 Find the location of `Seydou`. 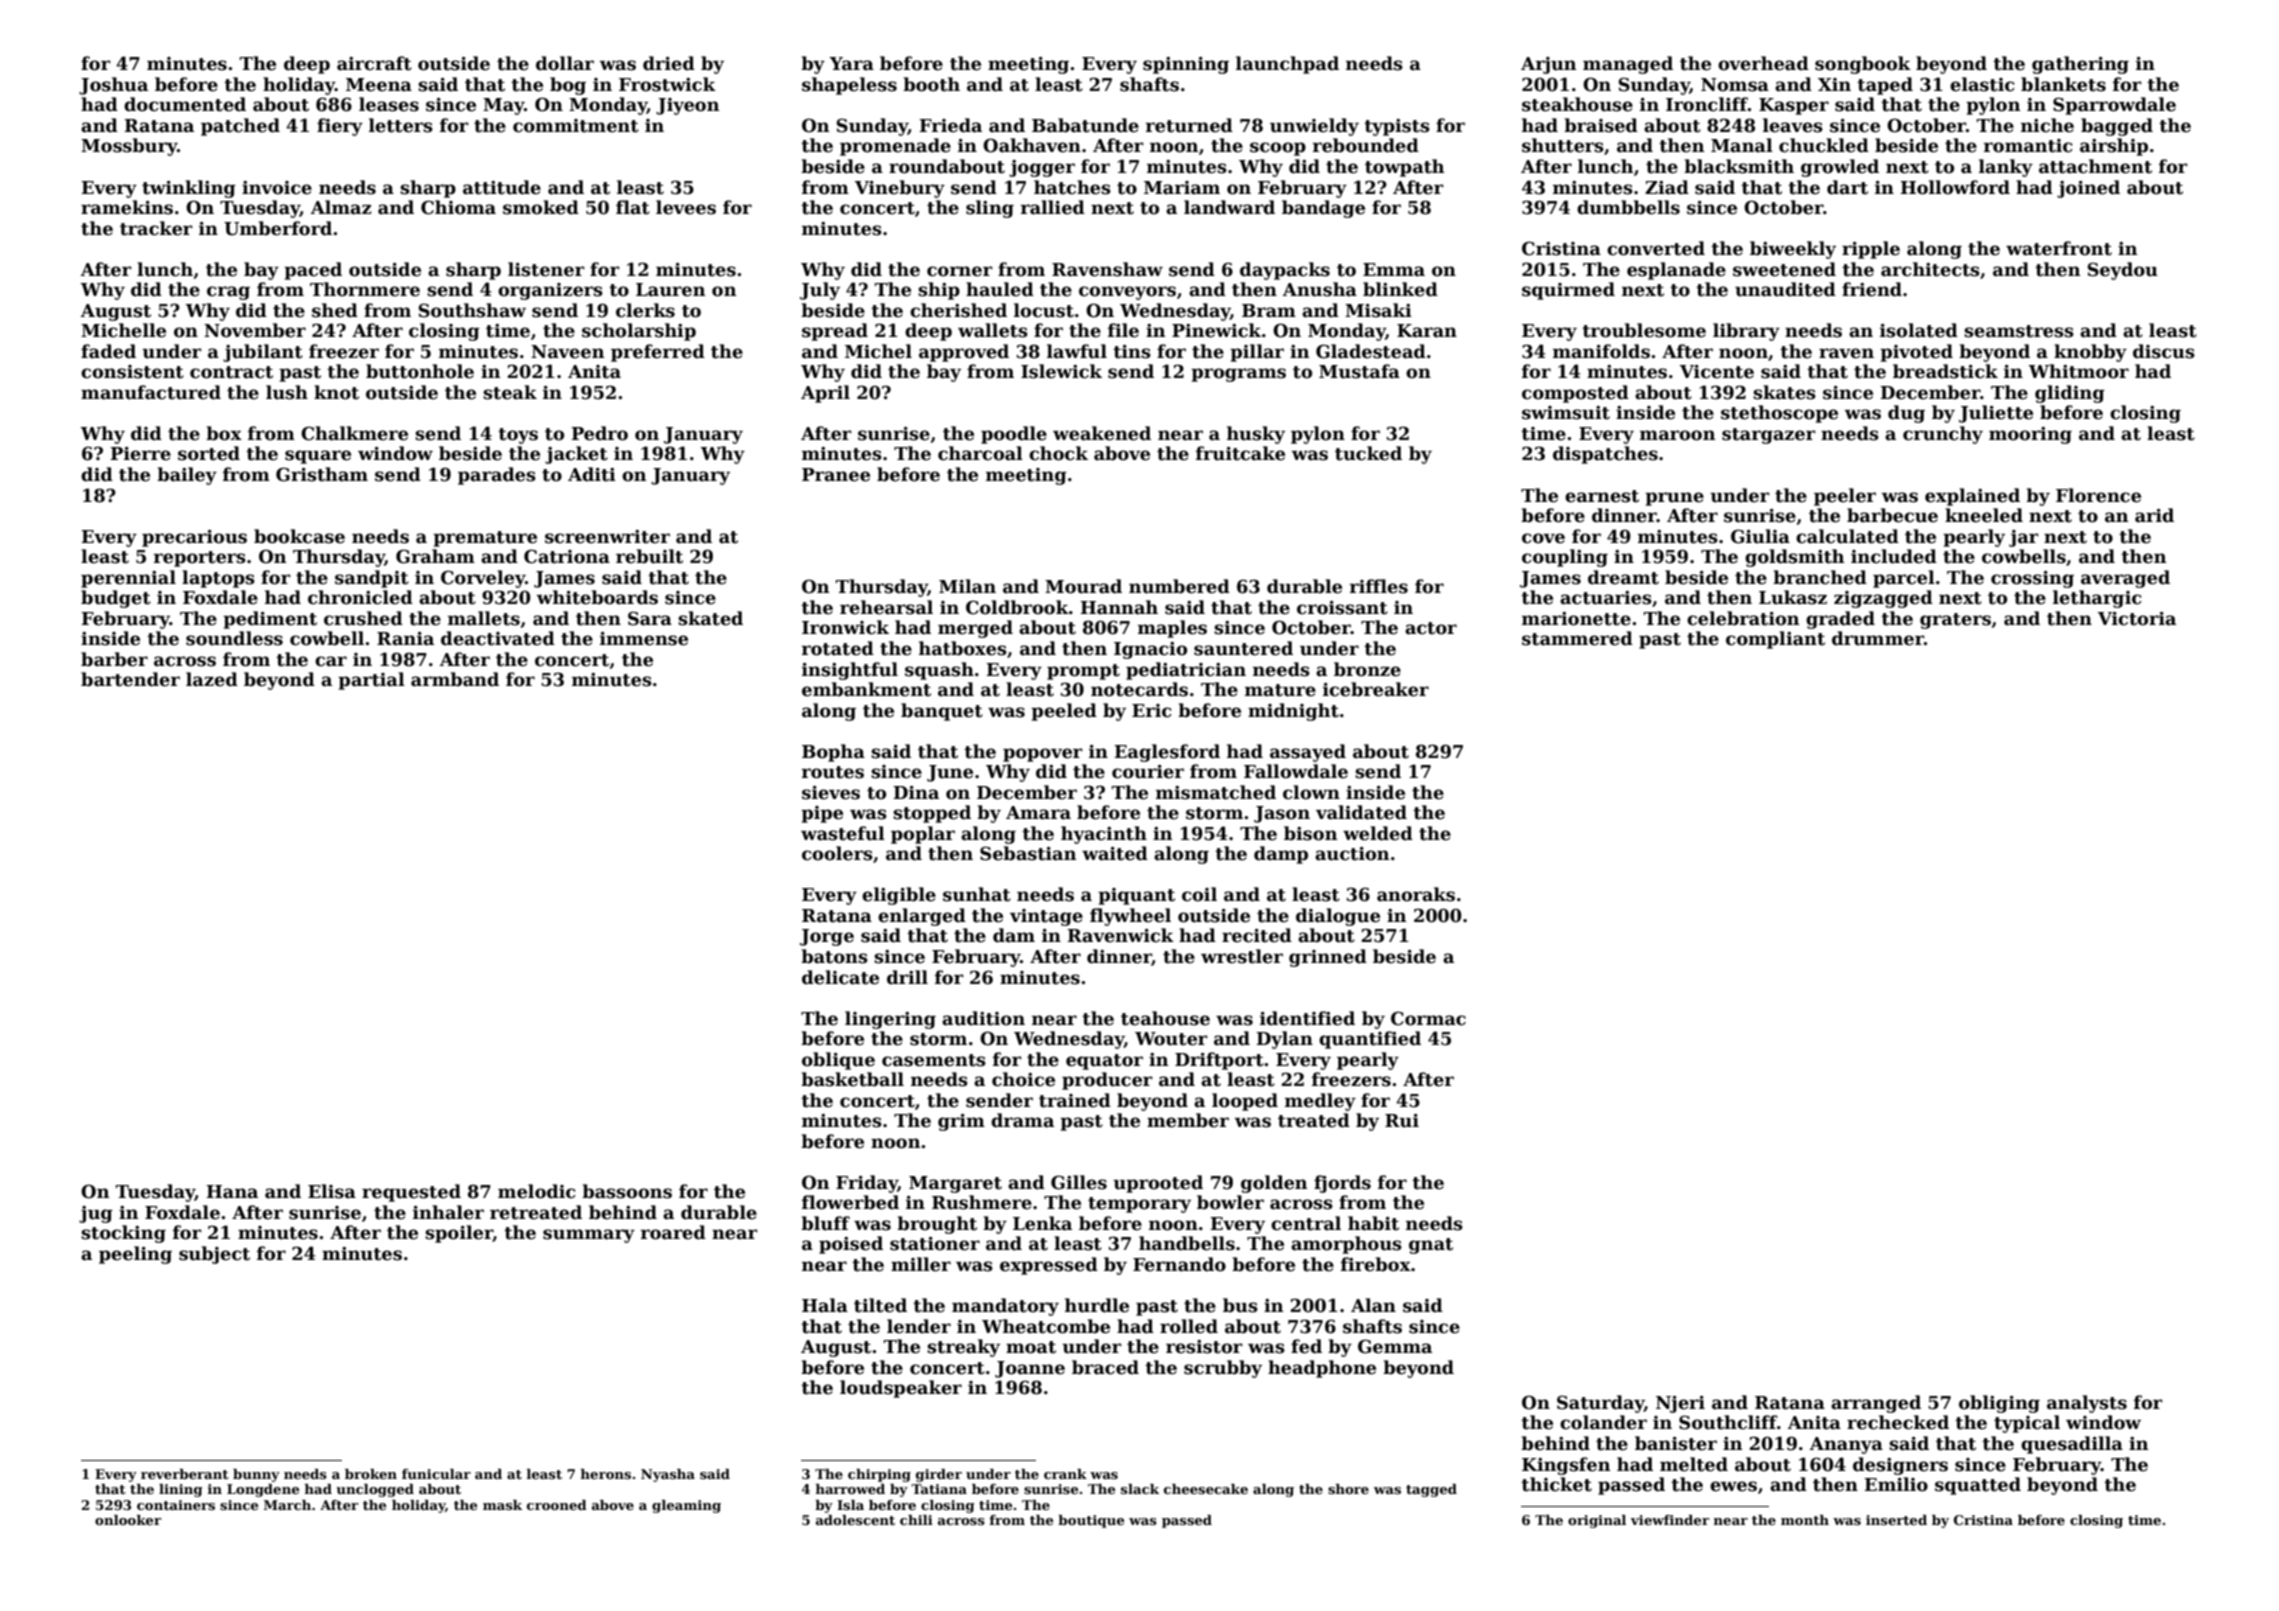

Seydou is located at coordinates (2123, 271).
